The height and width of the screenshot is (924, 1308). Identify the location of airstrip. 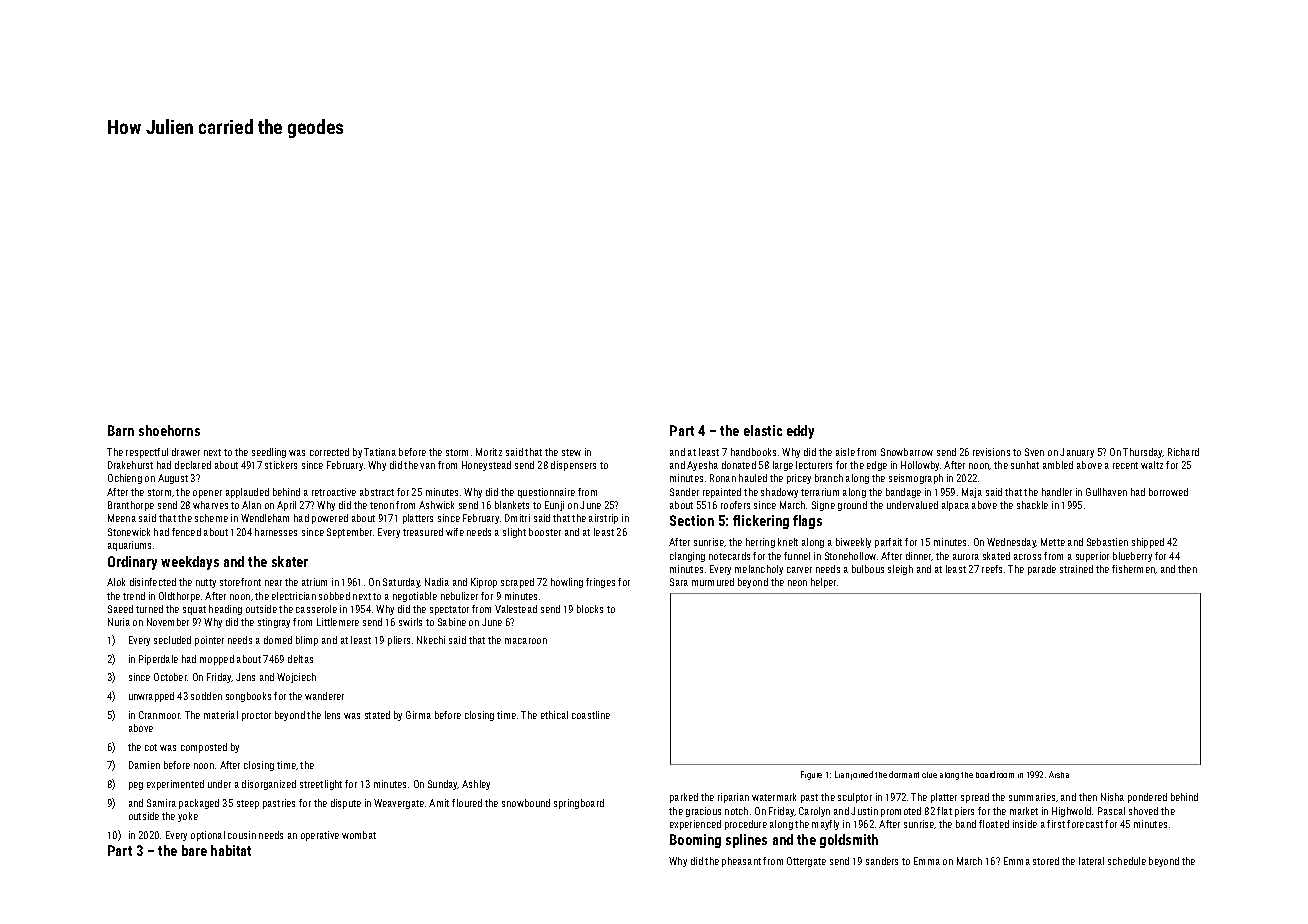
(603, 519).
